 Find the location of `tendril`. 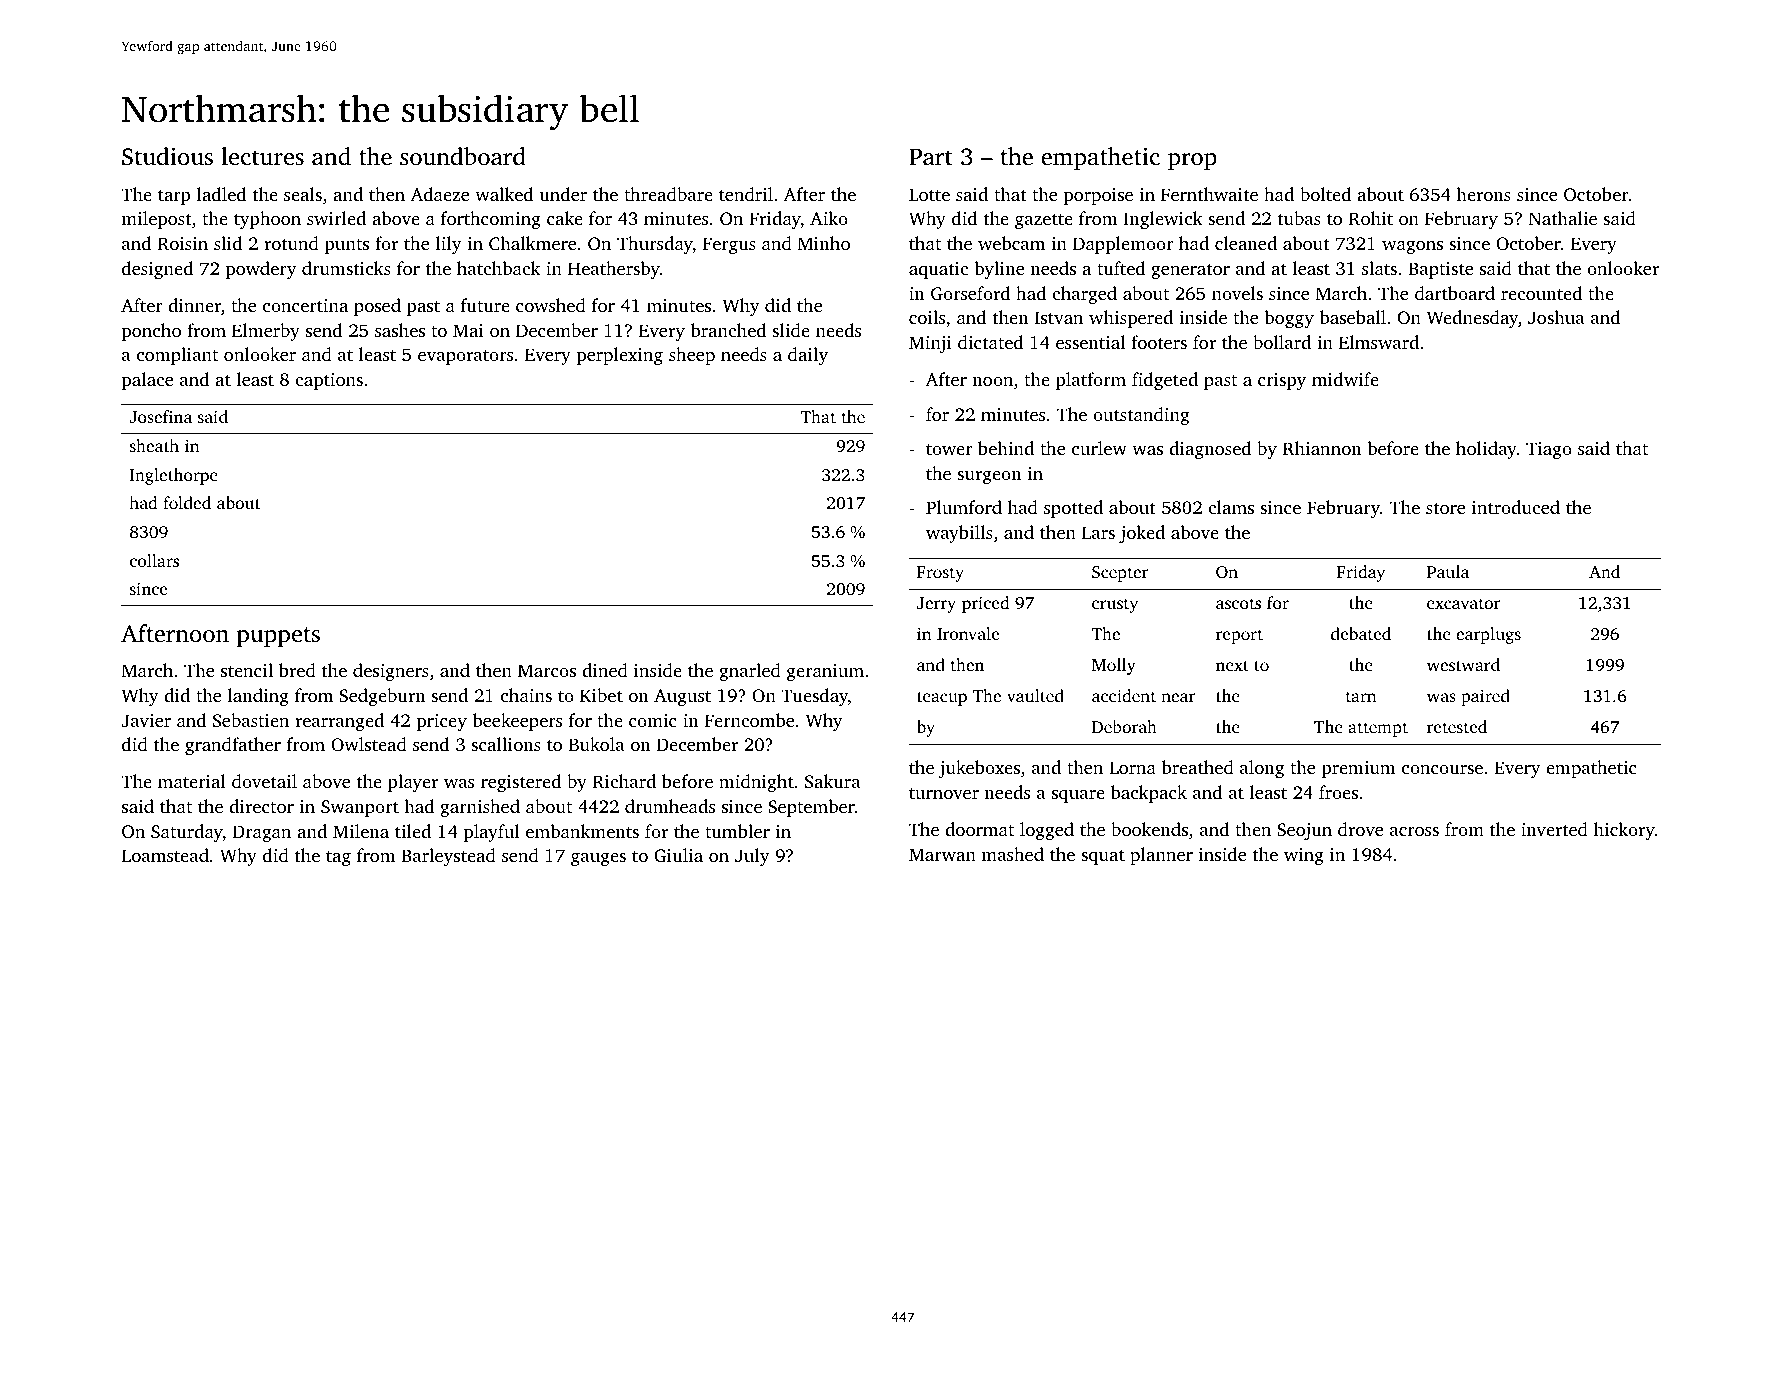

tendril is located at coordinates (746, 194).
